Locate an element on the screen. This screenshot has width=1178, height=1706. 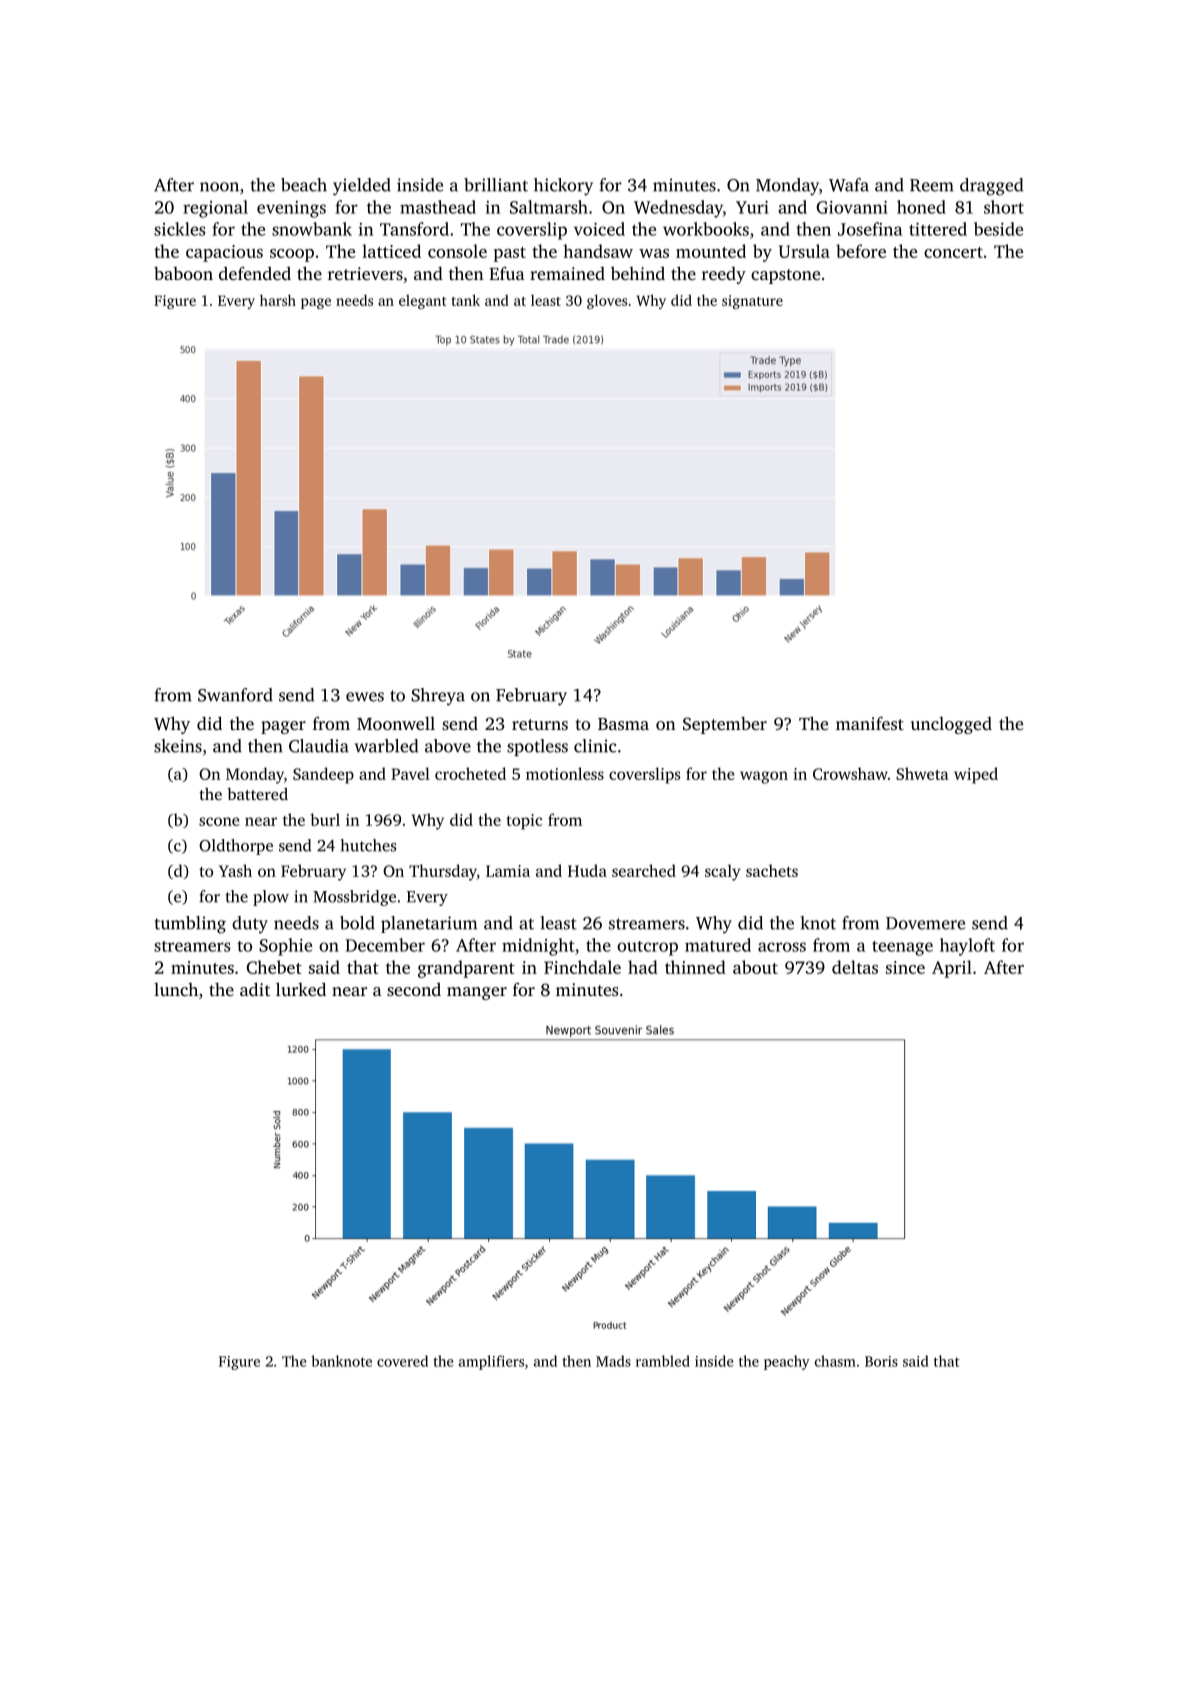
Wafa is located at coordinates (849, 185).
